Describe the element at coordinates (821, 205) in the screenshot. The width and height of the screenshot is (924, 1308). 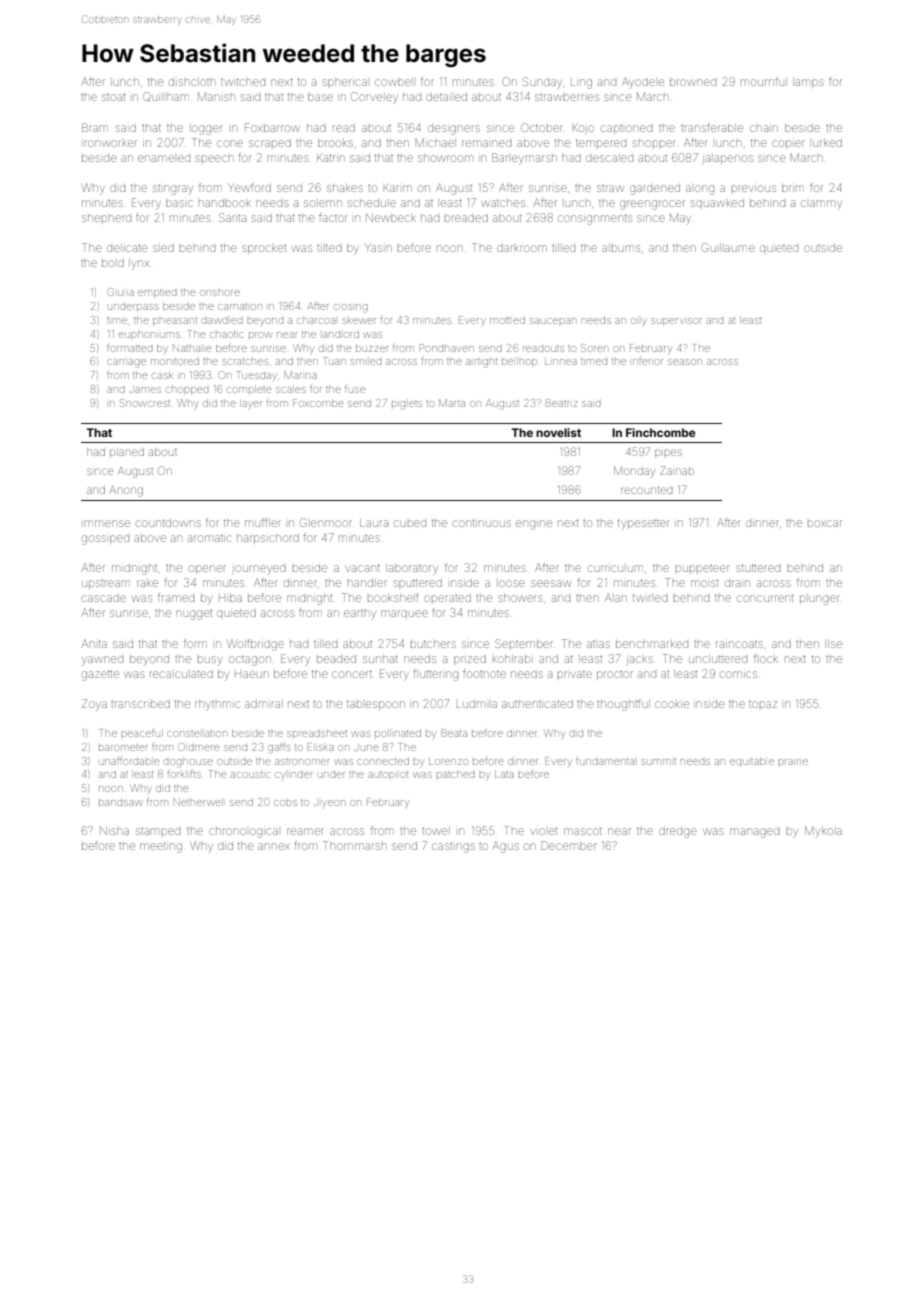
I see `clammy` at that location.
